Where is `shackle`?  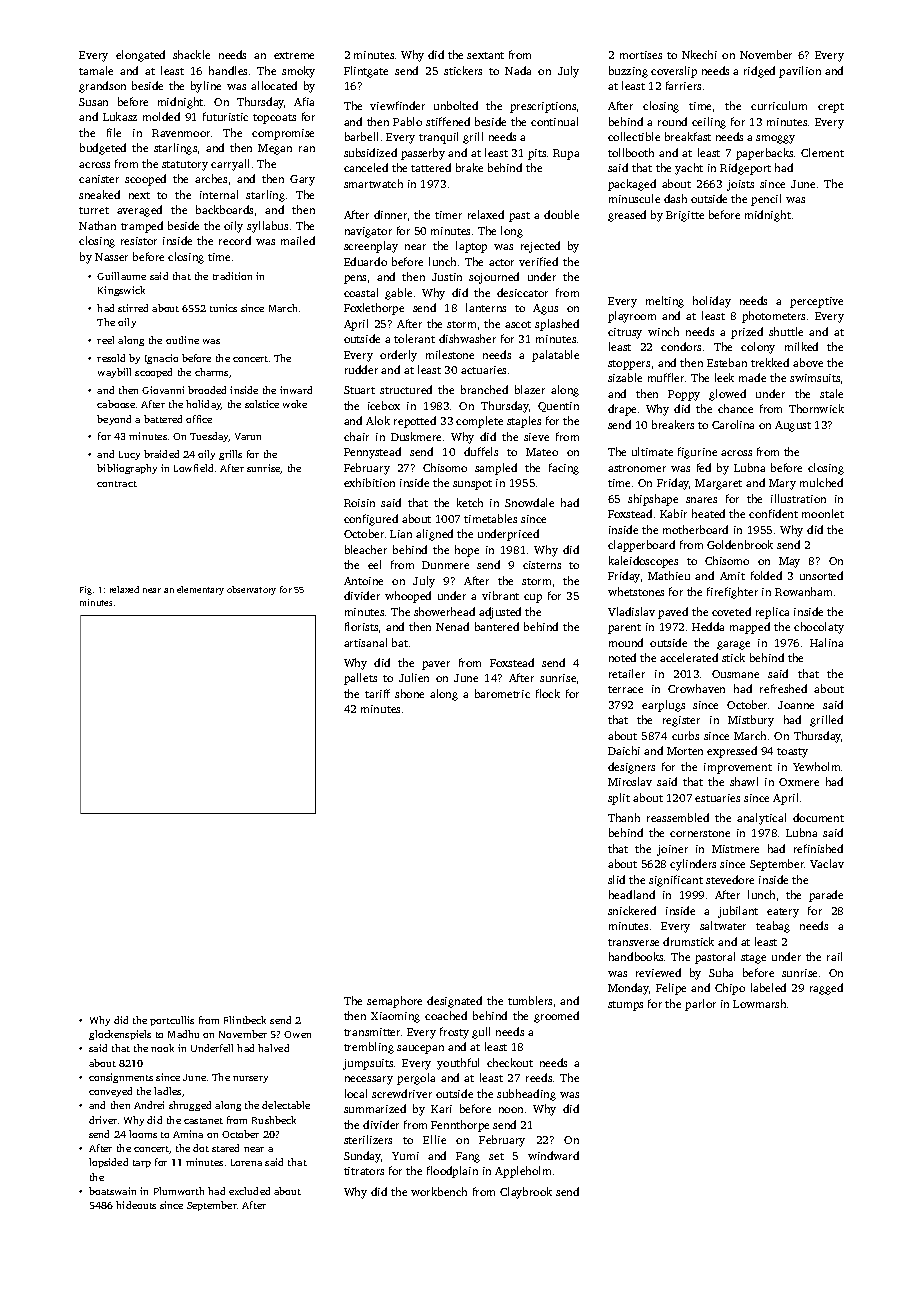
shackle is located at coordinates (191, 54).
